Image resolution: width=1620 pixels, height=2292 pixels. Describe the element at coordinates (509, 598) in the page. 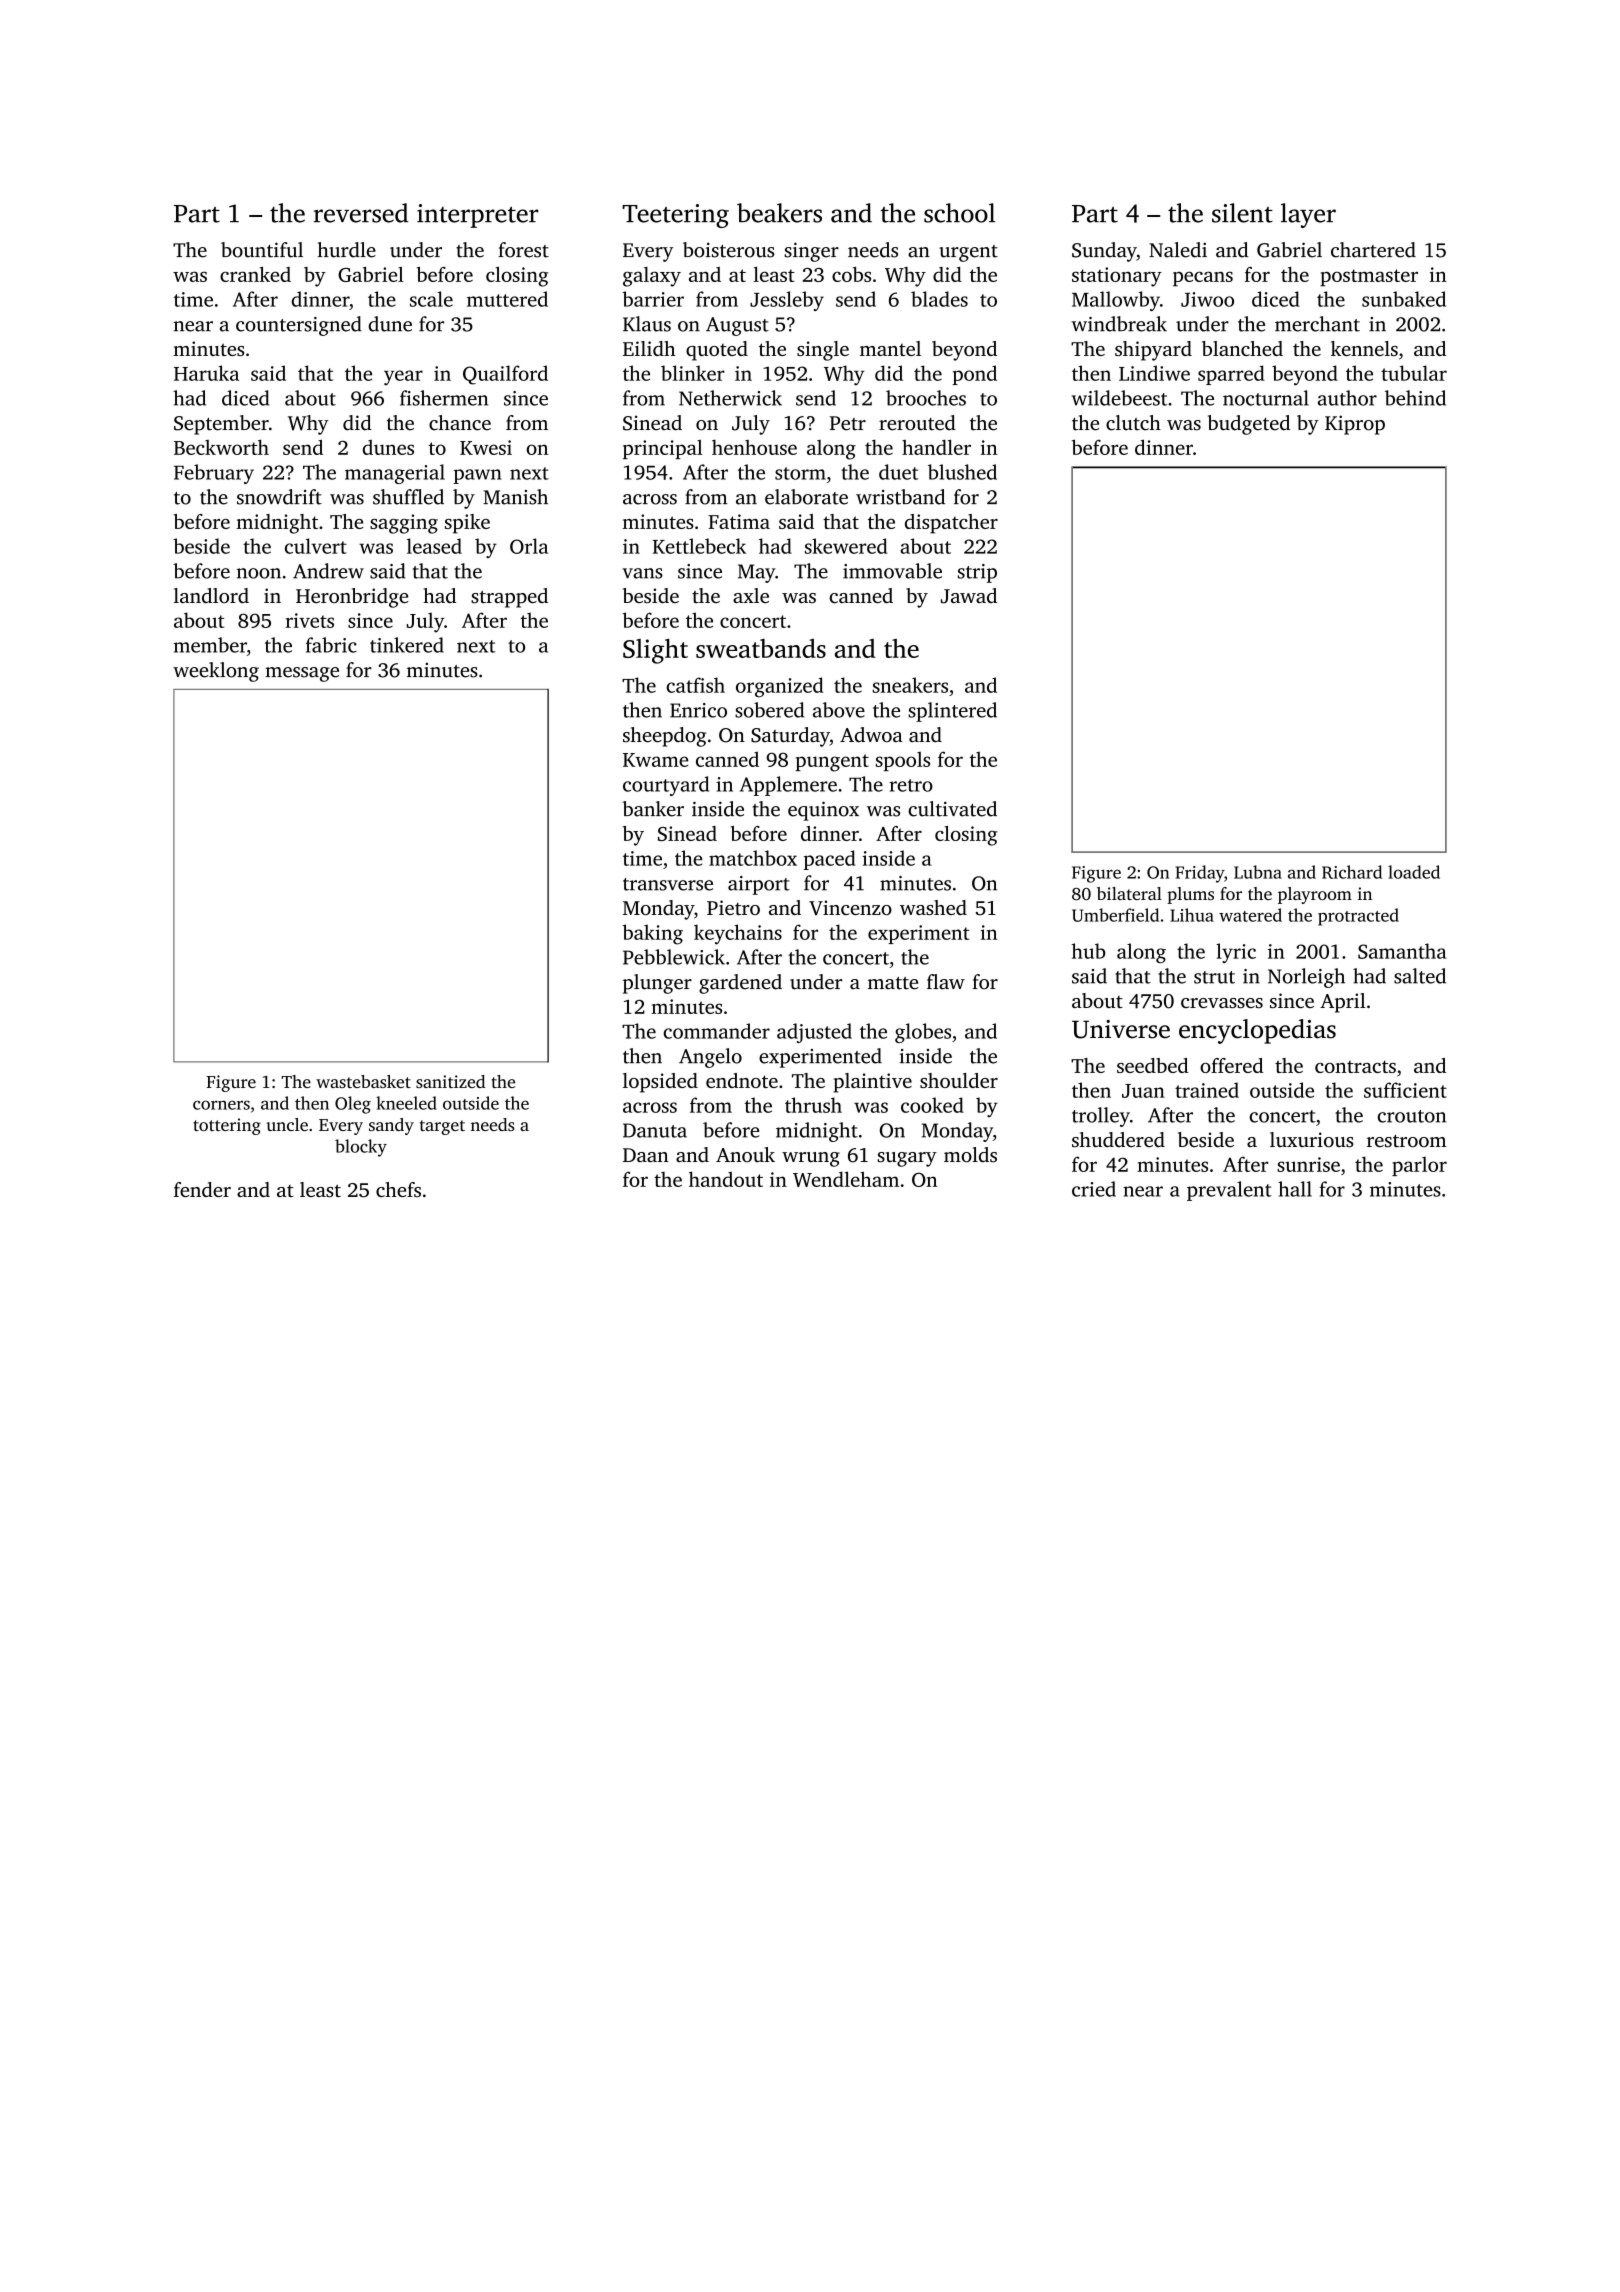

I see `strapped` at that location.
